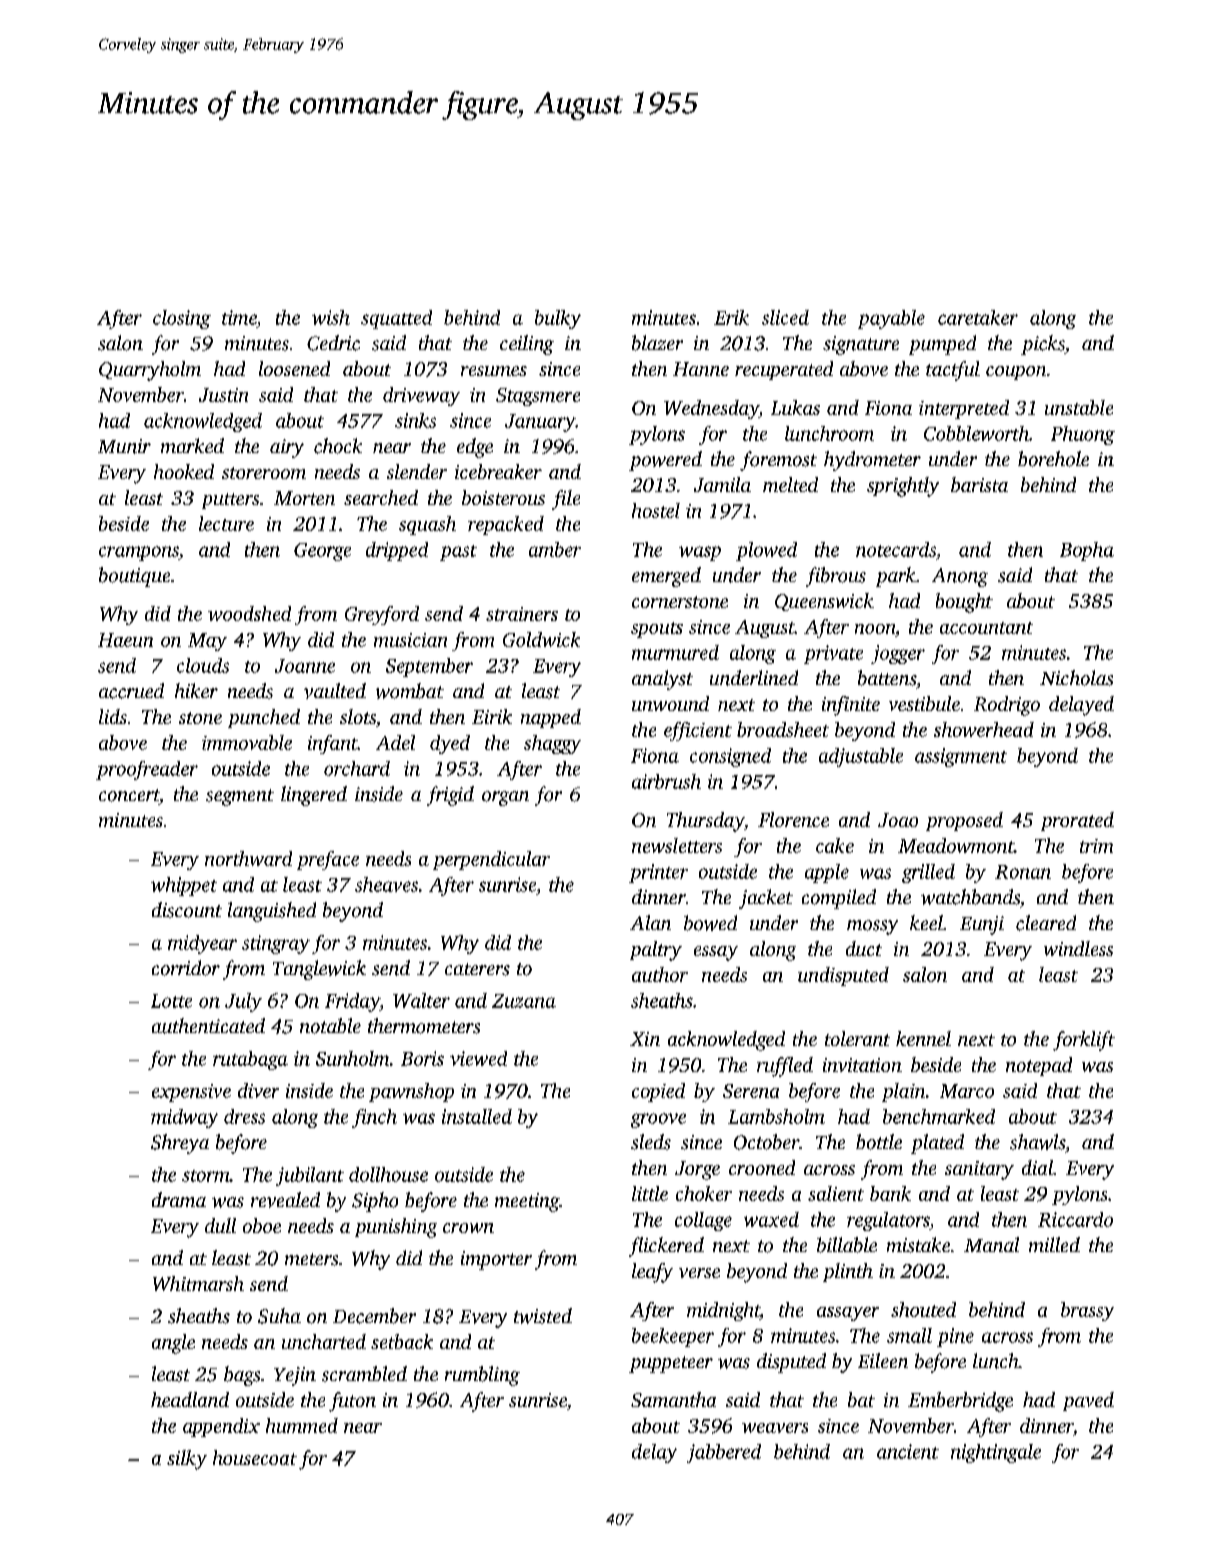 The width and height of the screenshot is (1212, 1568). What do you see at coordinates (978, 317) in the screenshot?
I see `caretaker` at bounding box center [978, 317].
